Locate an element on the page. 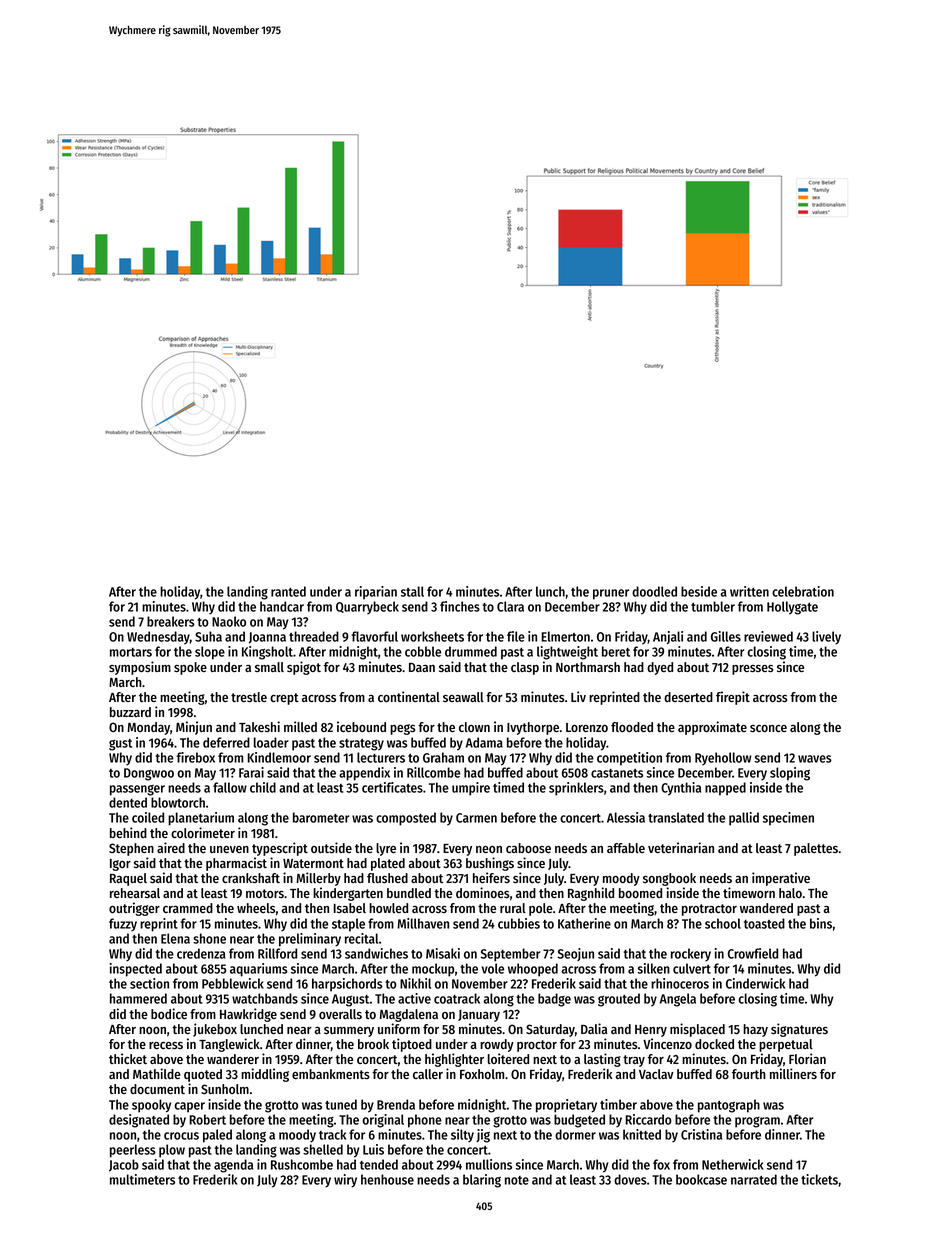 The image size is (952, 1233). brook is located at coordinates (373, 1044).
